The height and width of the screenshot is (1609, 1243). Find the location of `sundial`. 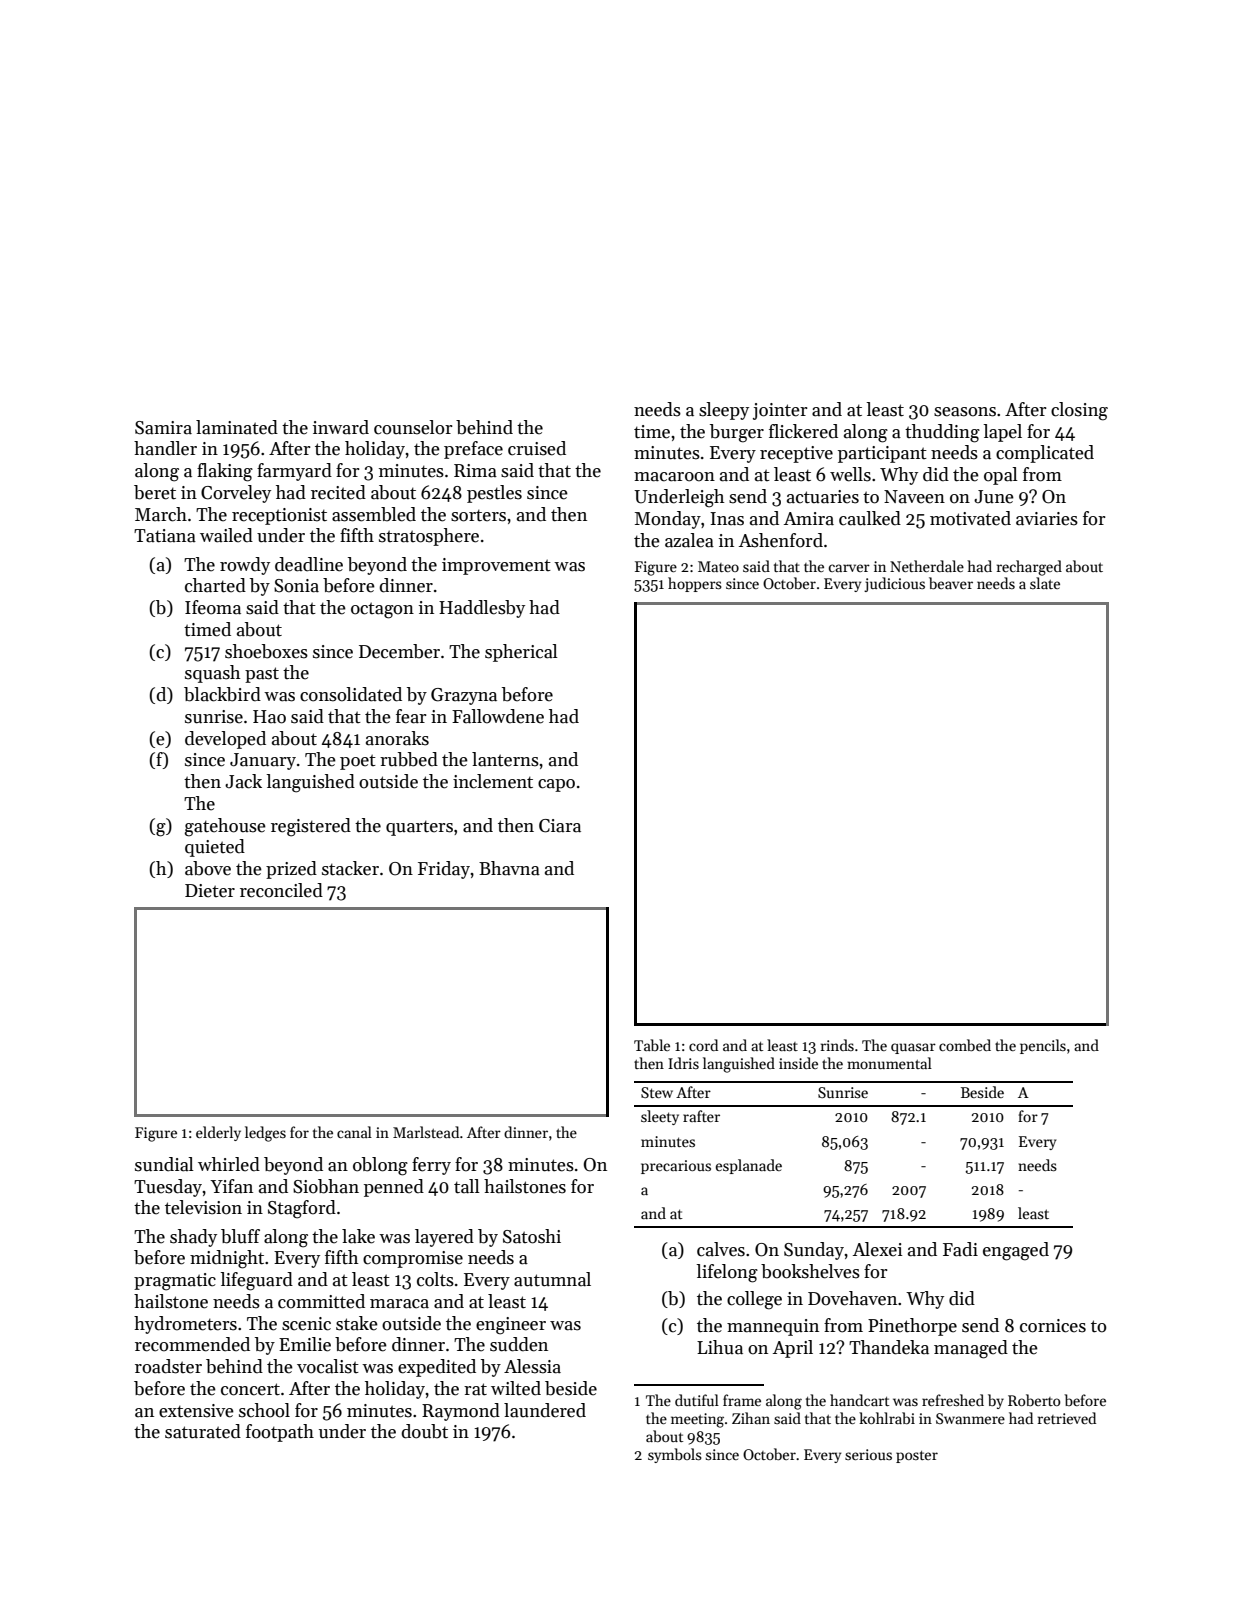

sundial is located at coordinates (164, 1164).
